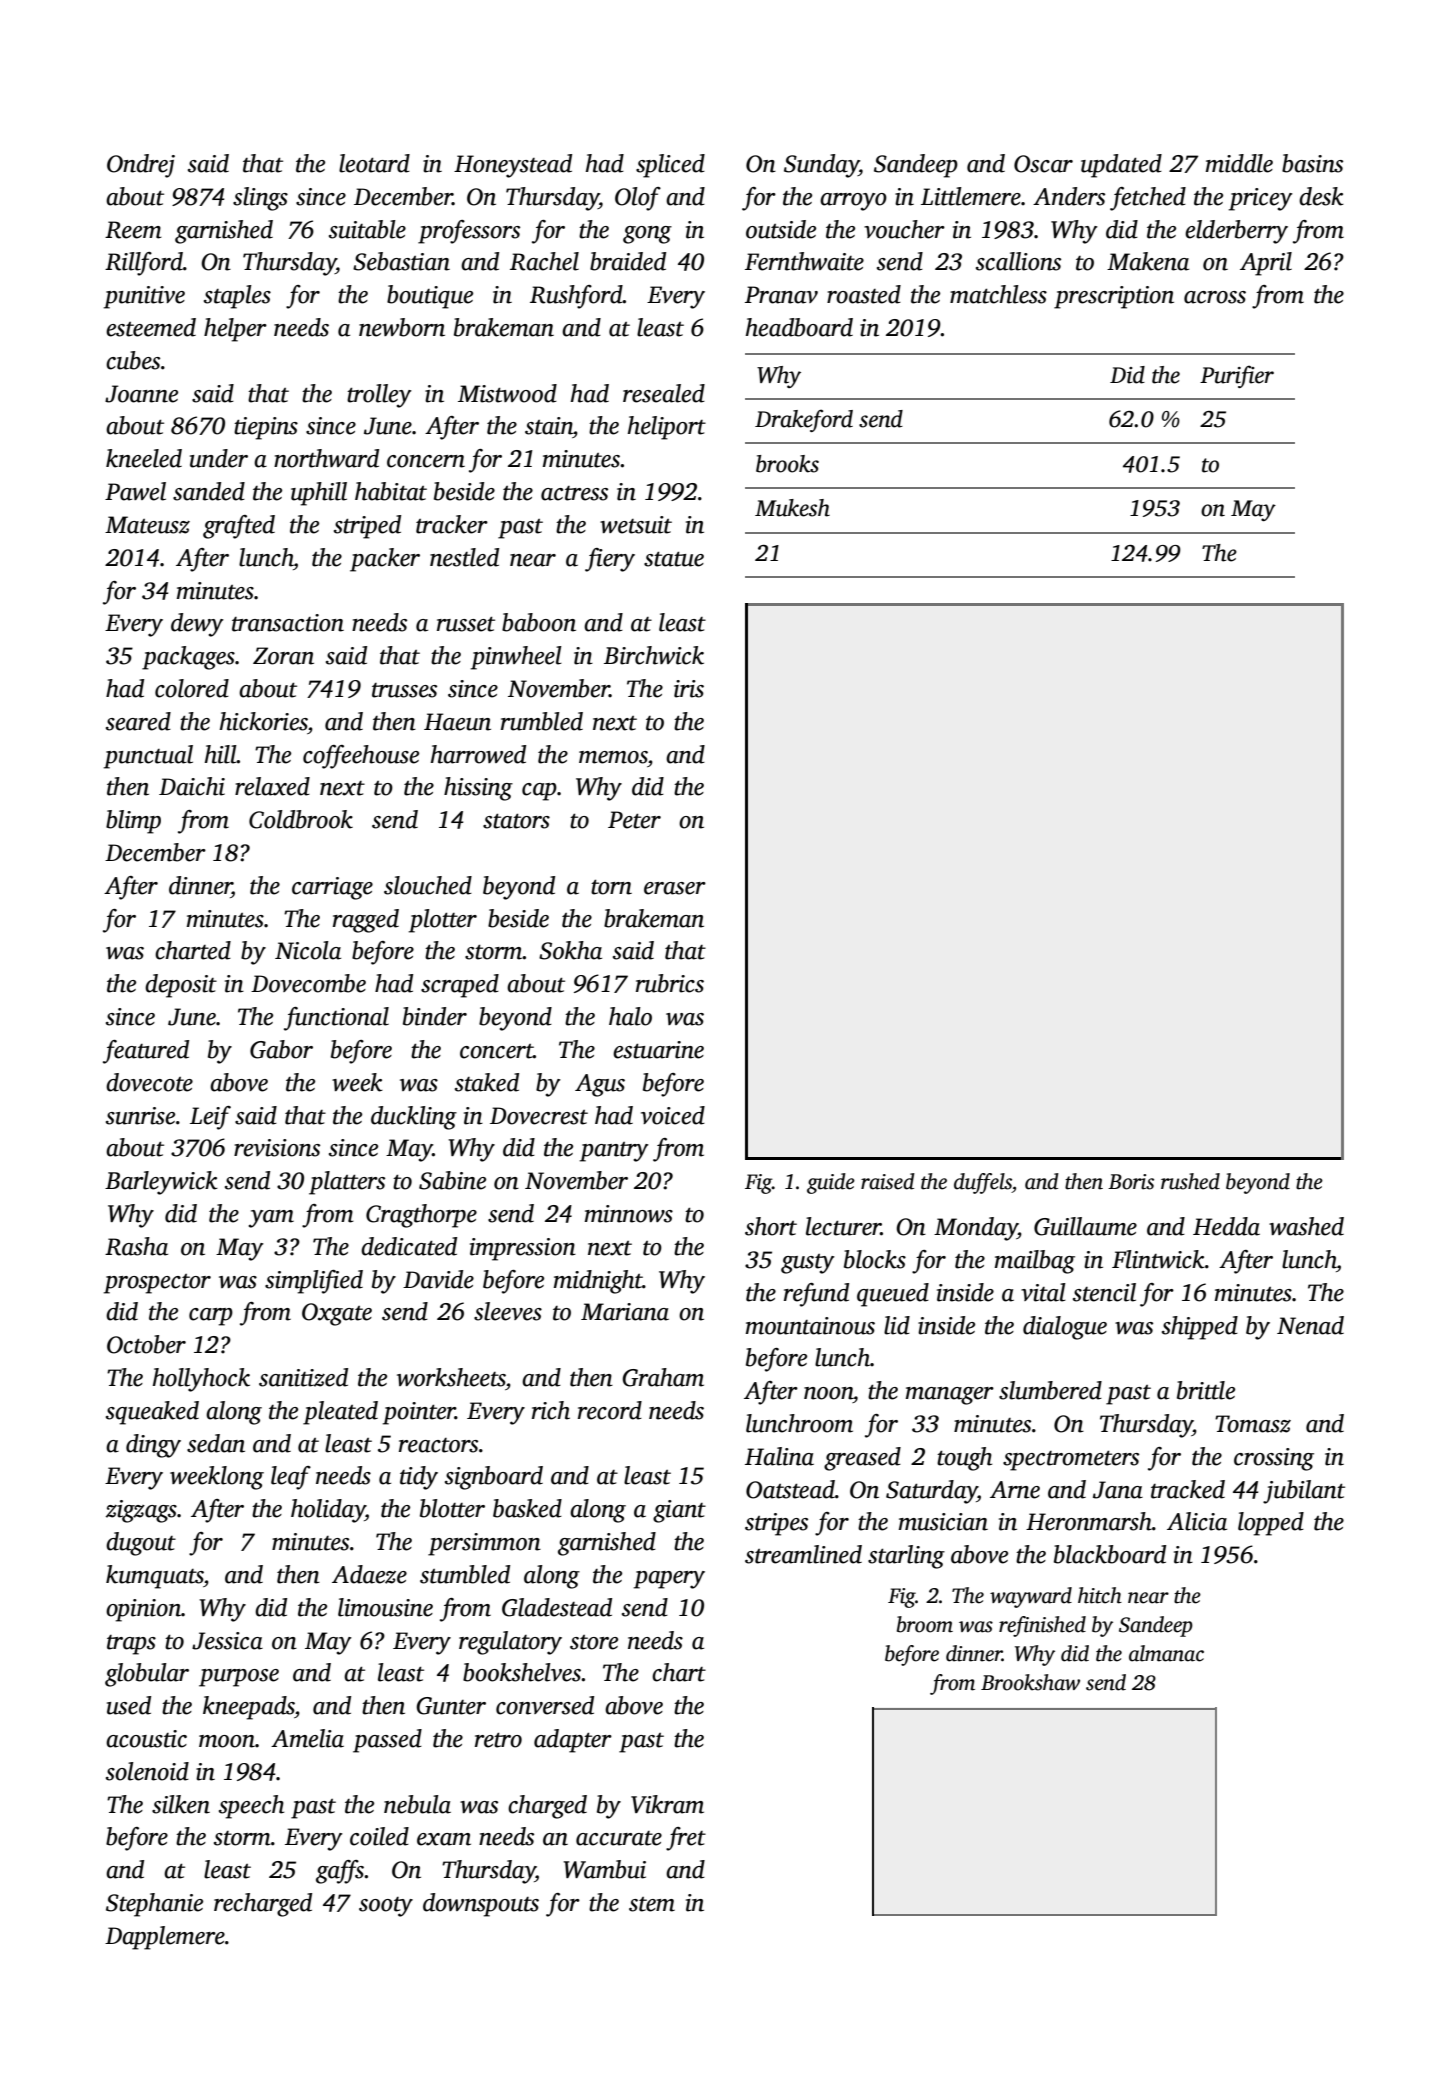 The height and width of the screenshot is (2100, 1450). Describe the element at coordinates (925, 1624) in the screenshot. I see `broom` at that location.
